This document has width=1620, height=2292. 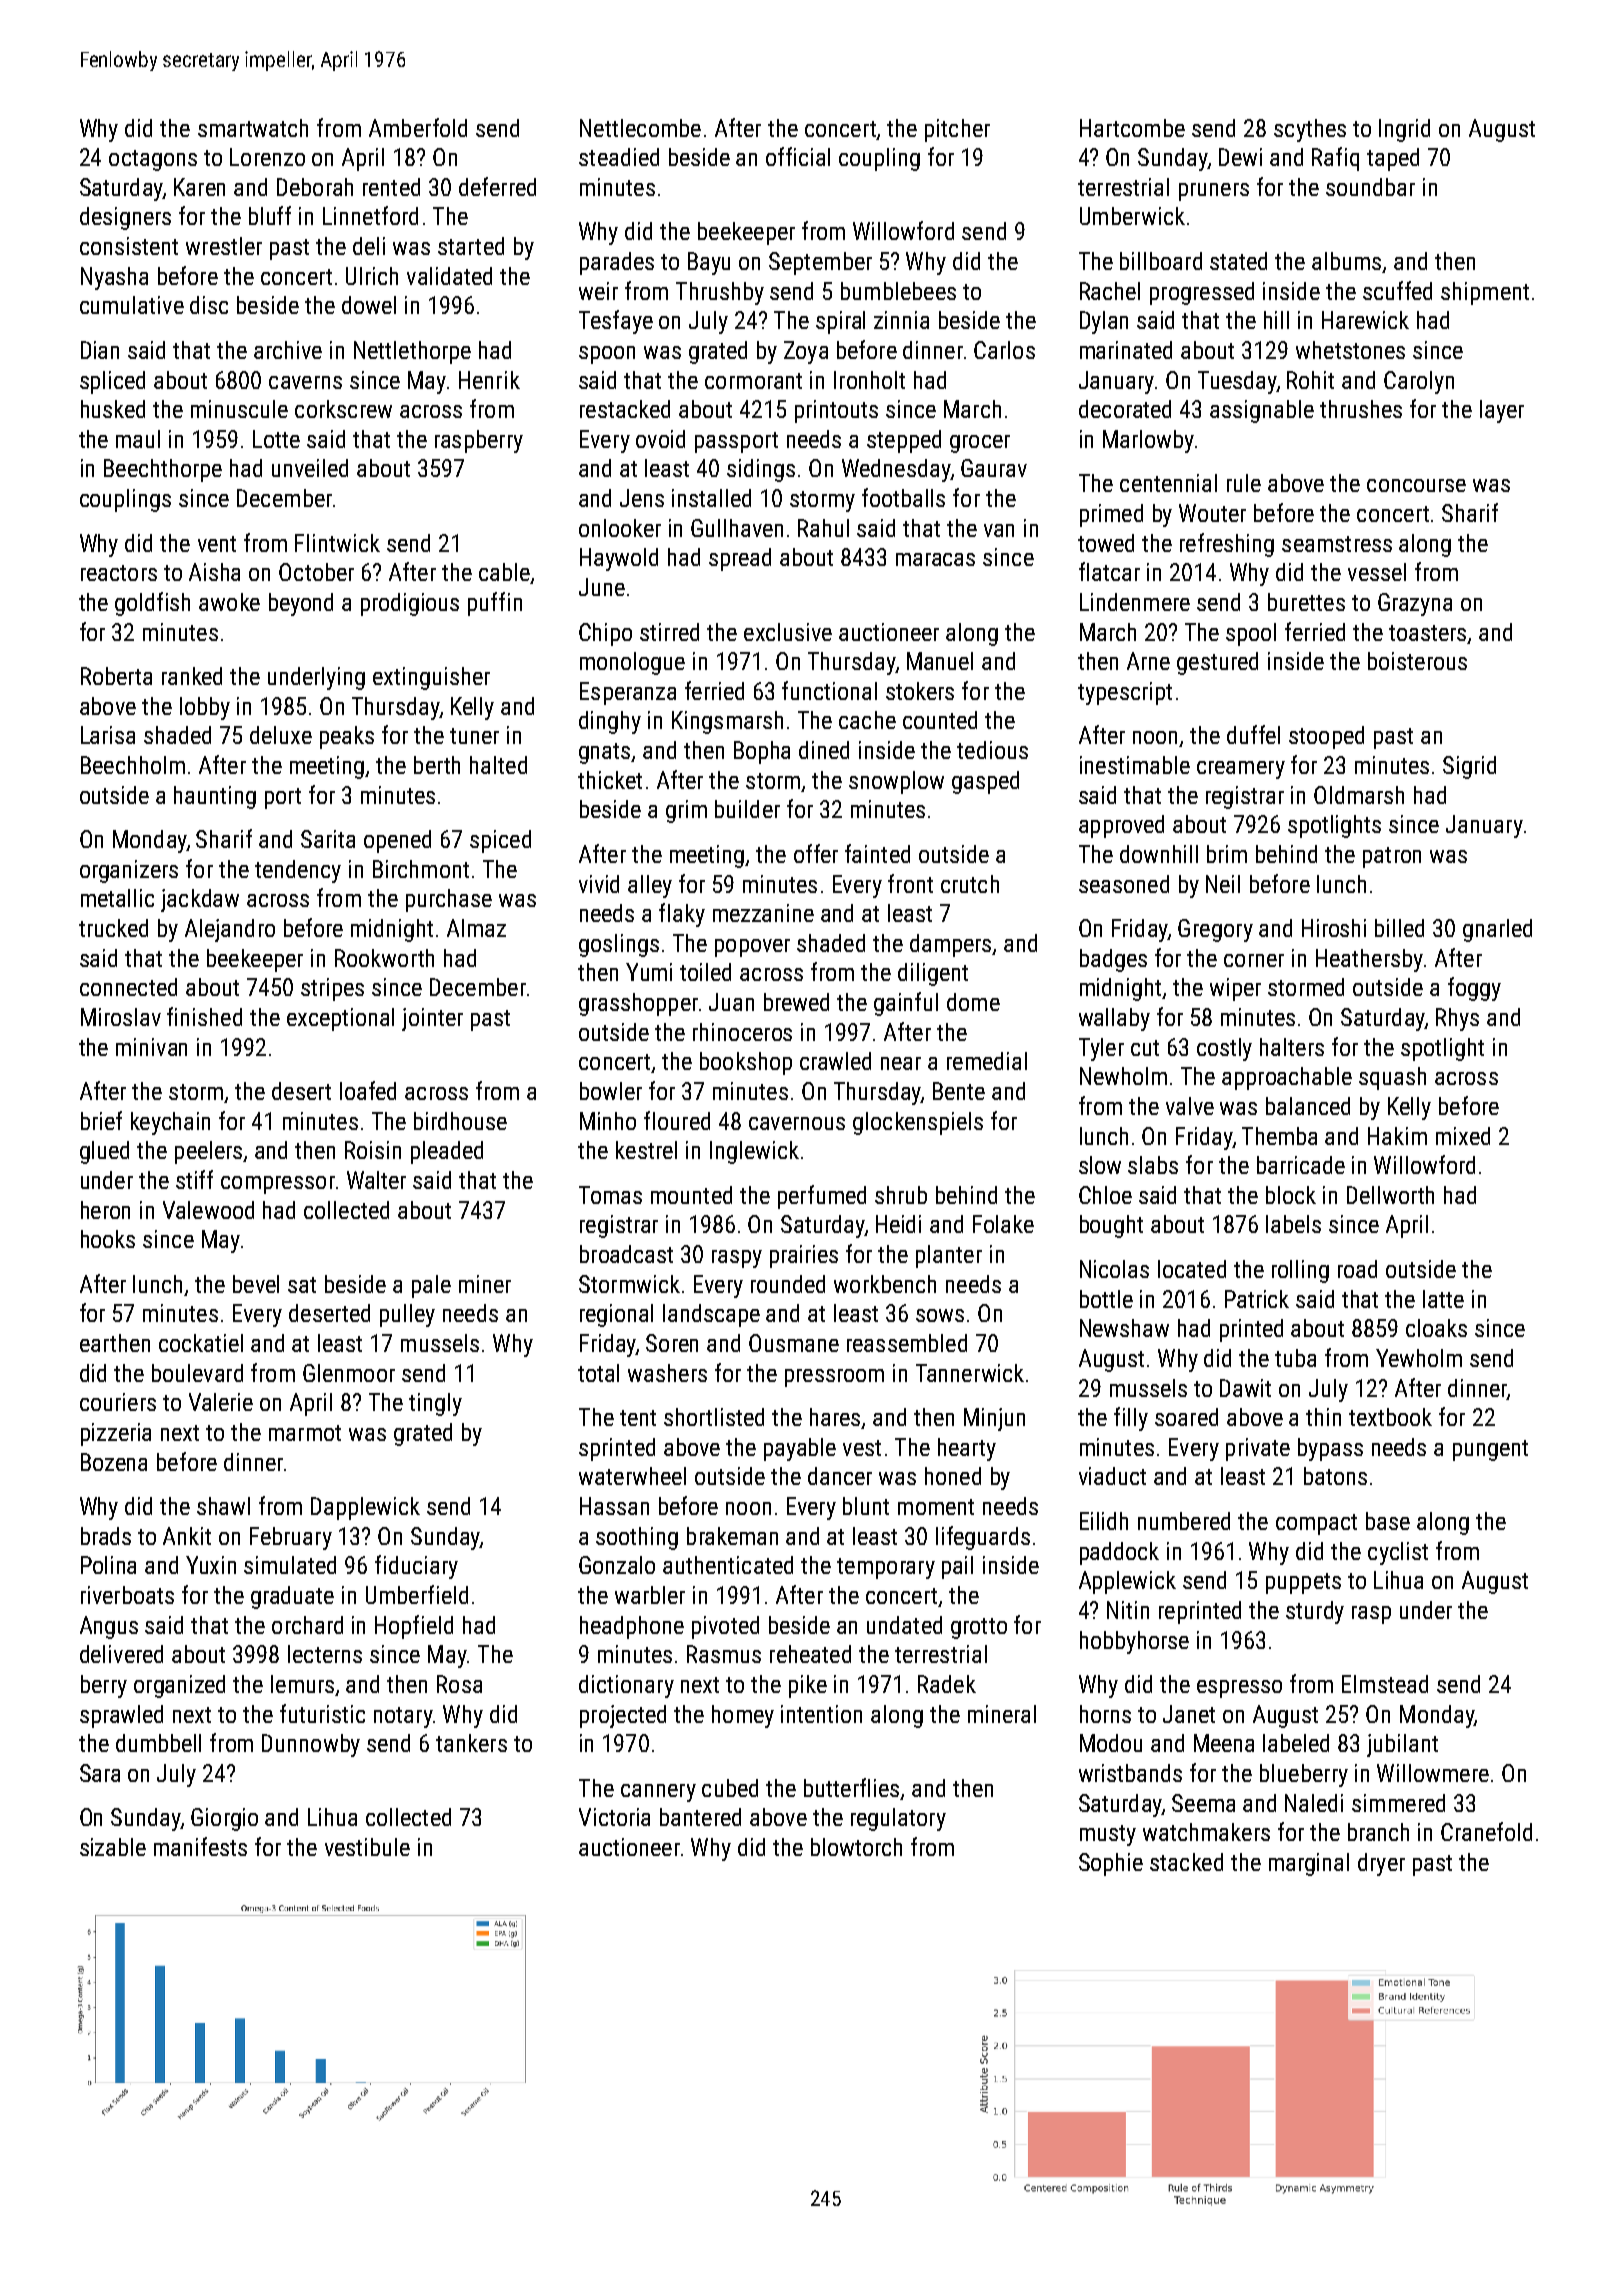 I want to click on Arne, so click(x=1148, y=661).
